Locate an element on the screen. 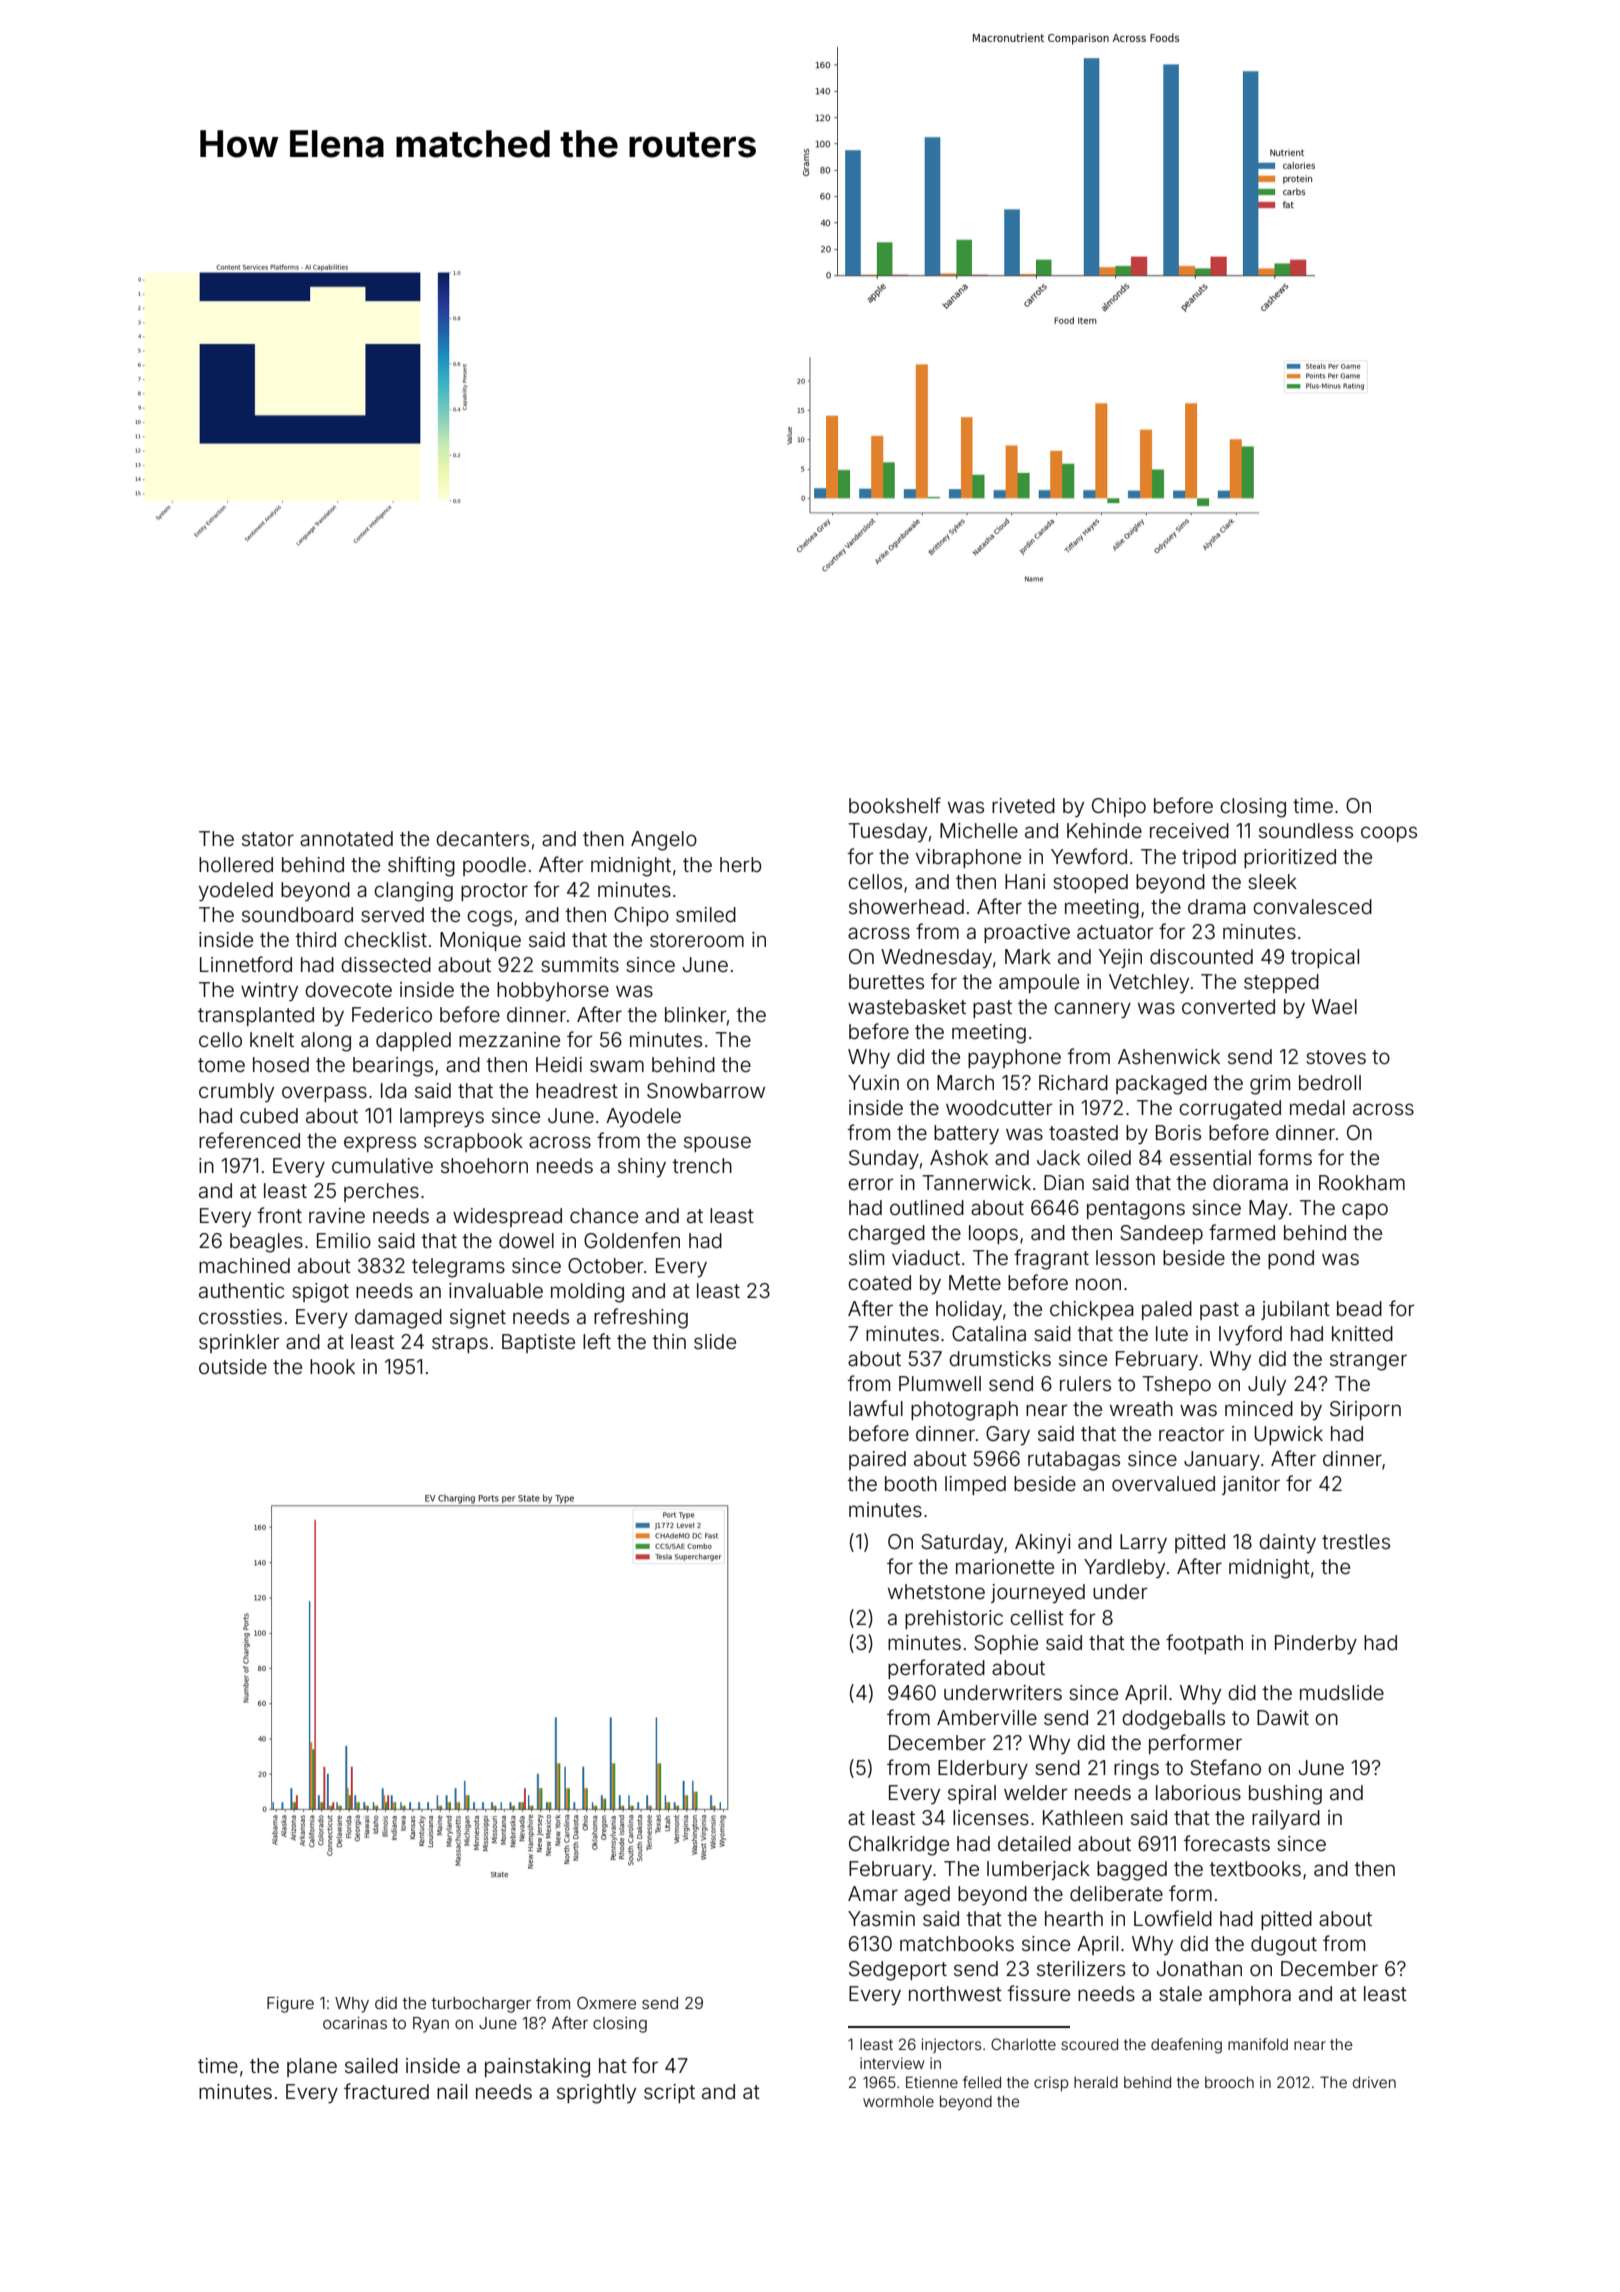 The height and width of the screenshot is (2292, 1620). stator is located at coordinates (268, 839).
